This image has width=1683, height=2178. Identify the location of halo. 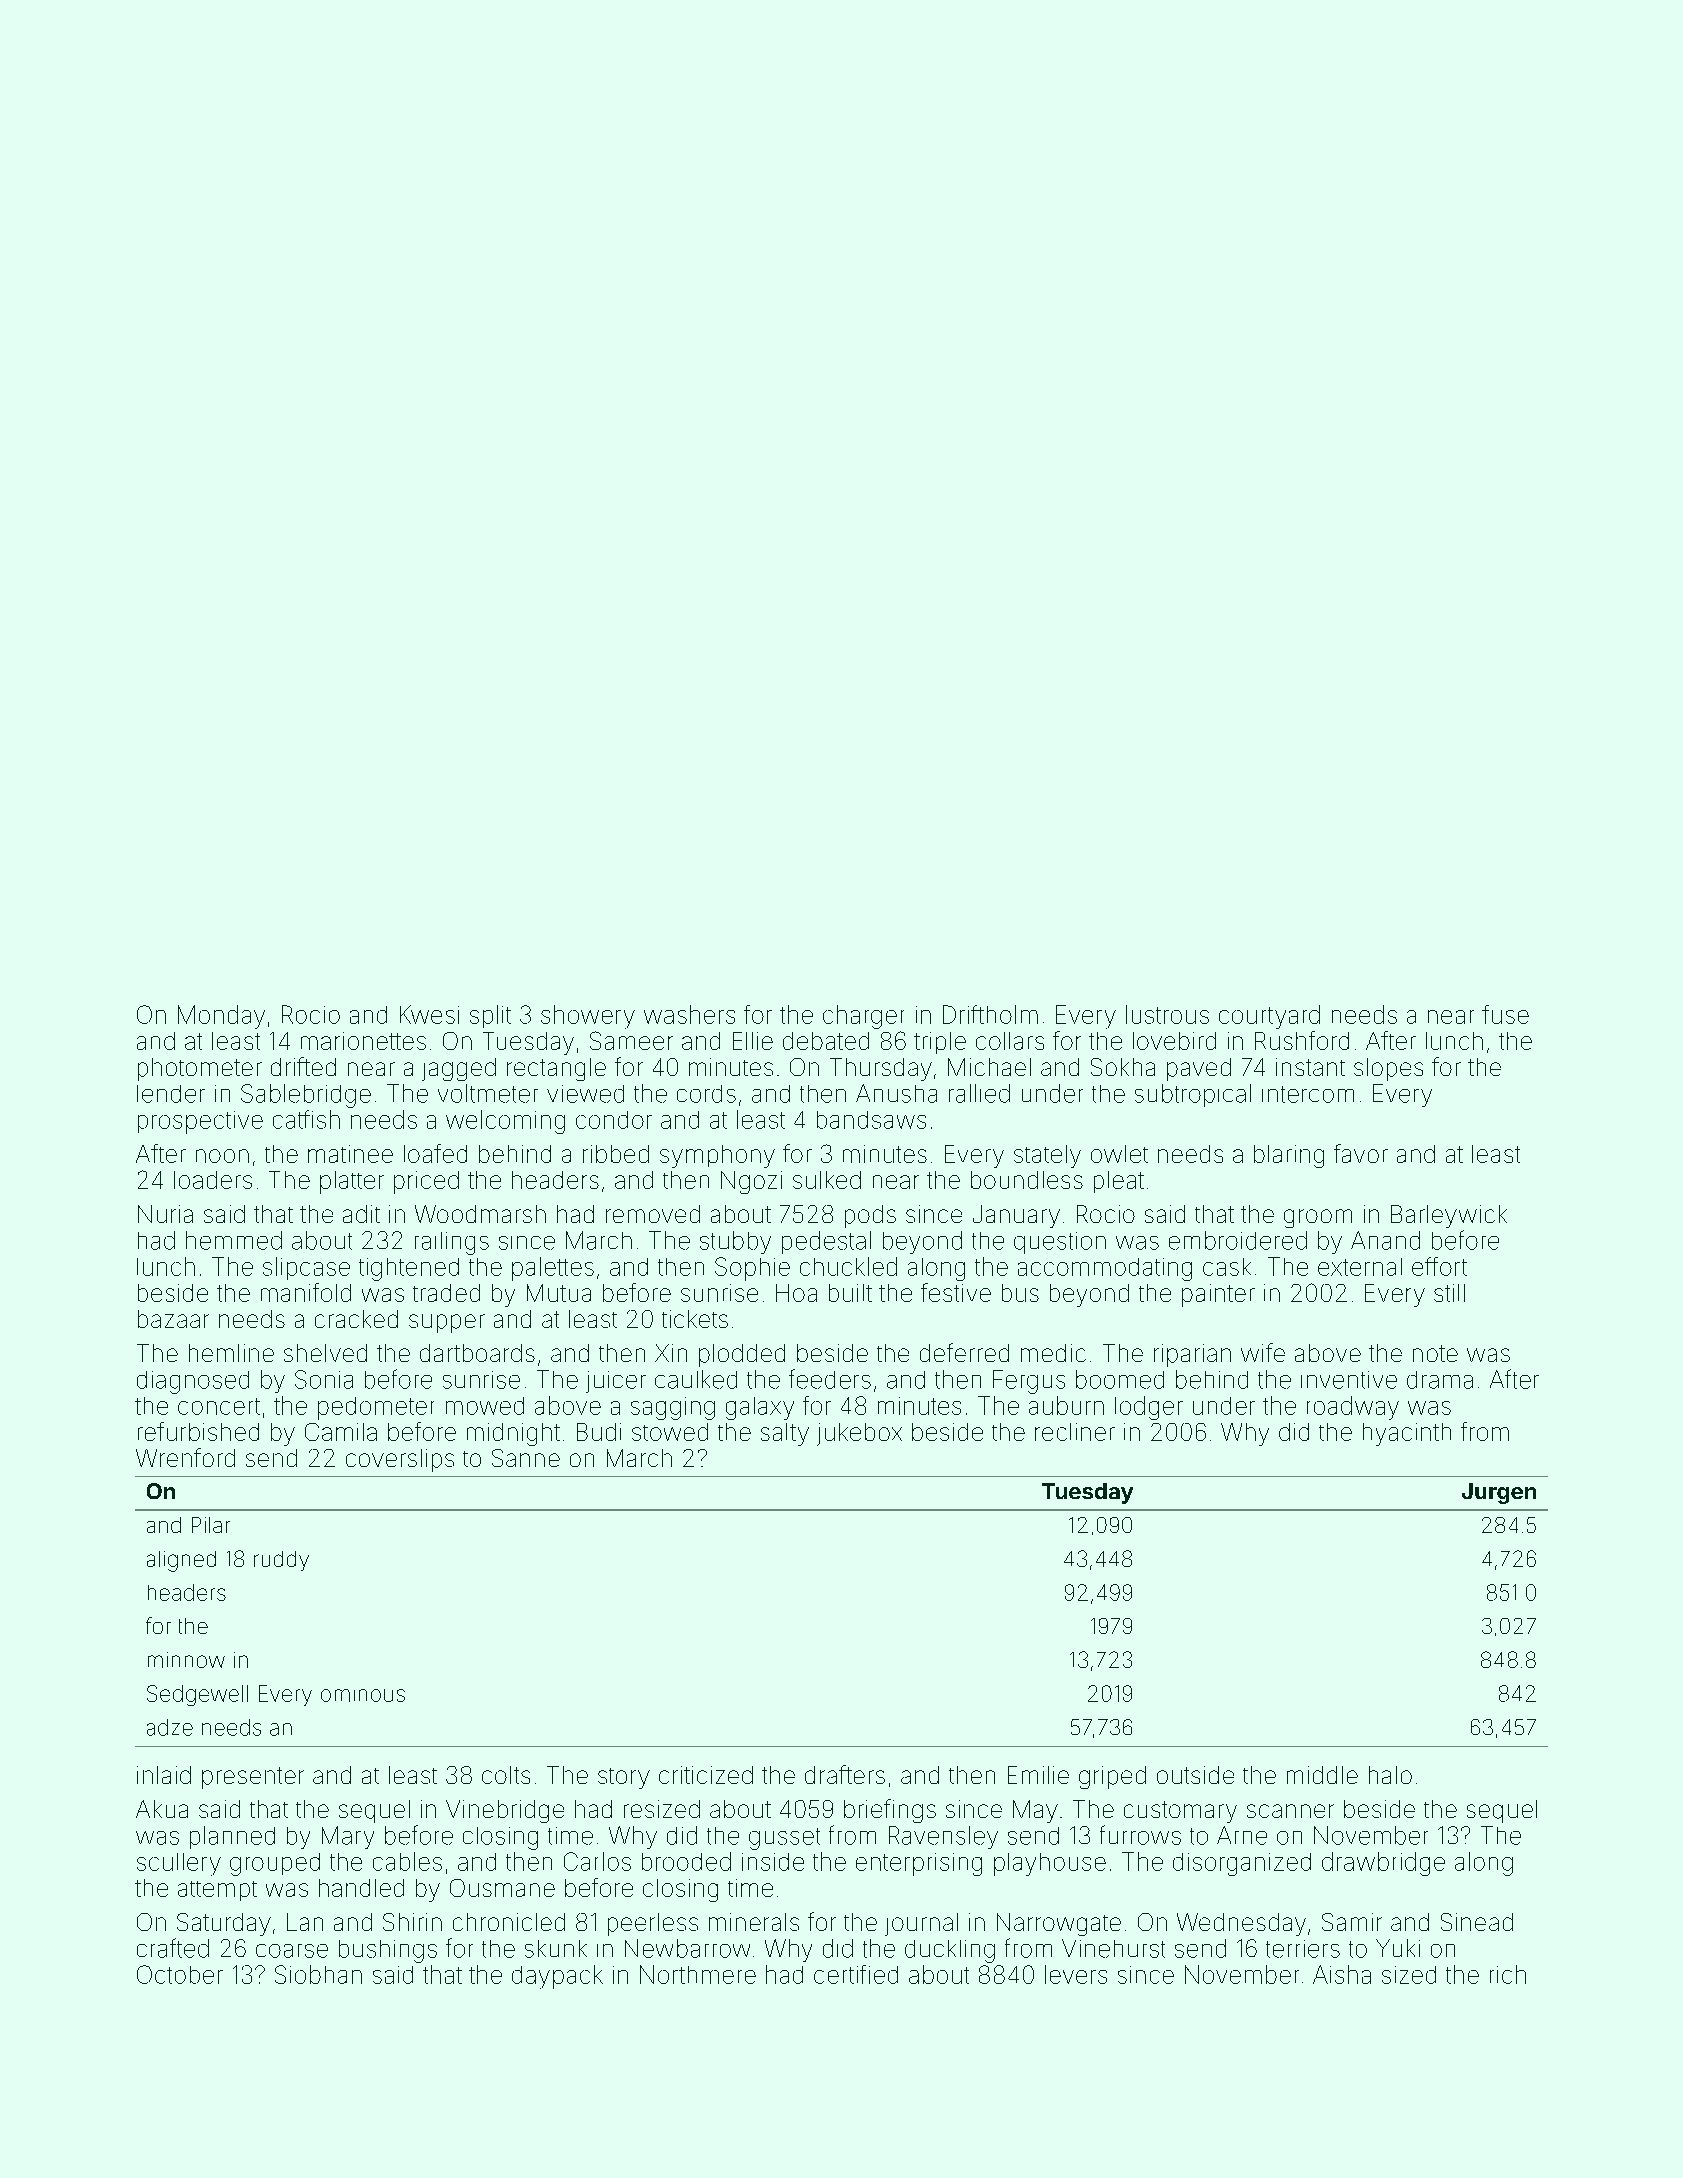
(1390, 1775).
